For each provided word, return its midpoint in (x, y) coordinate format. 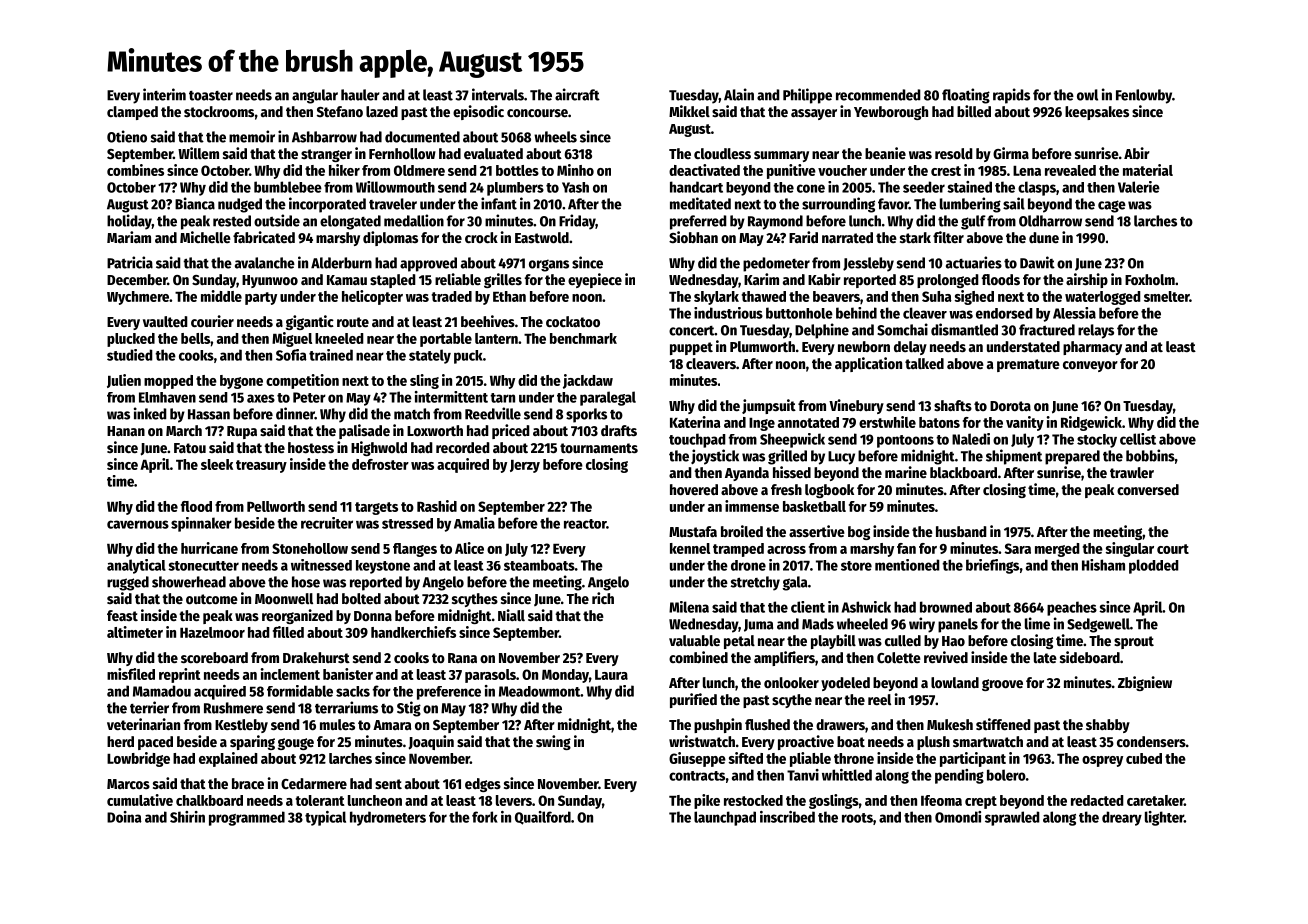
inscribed (787, 817)
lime (1037, 623)
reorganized (297, 616)
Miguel (292, 339)
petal (739, 642)
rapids (1011, 96)
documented (422, 137)
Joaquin (431, 742)
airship (1087, 280)
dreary (1122, 818)
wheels (555, 137)
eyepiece (595, 280)
